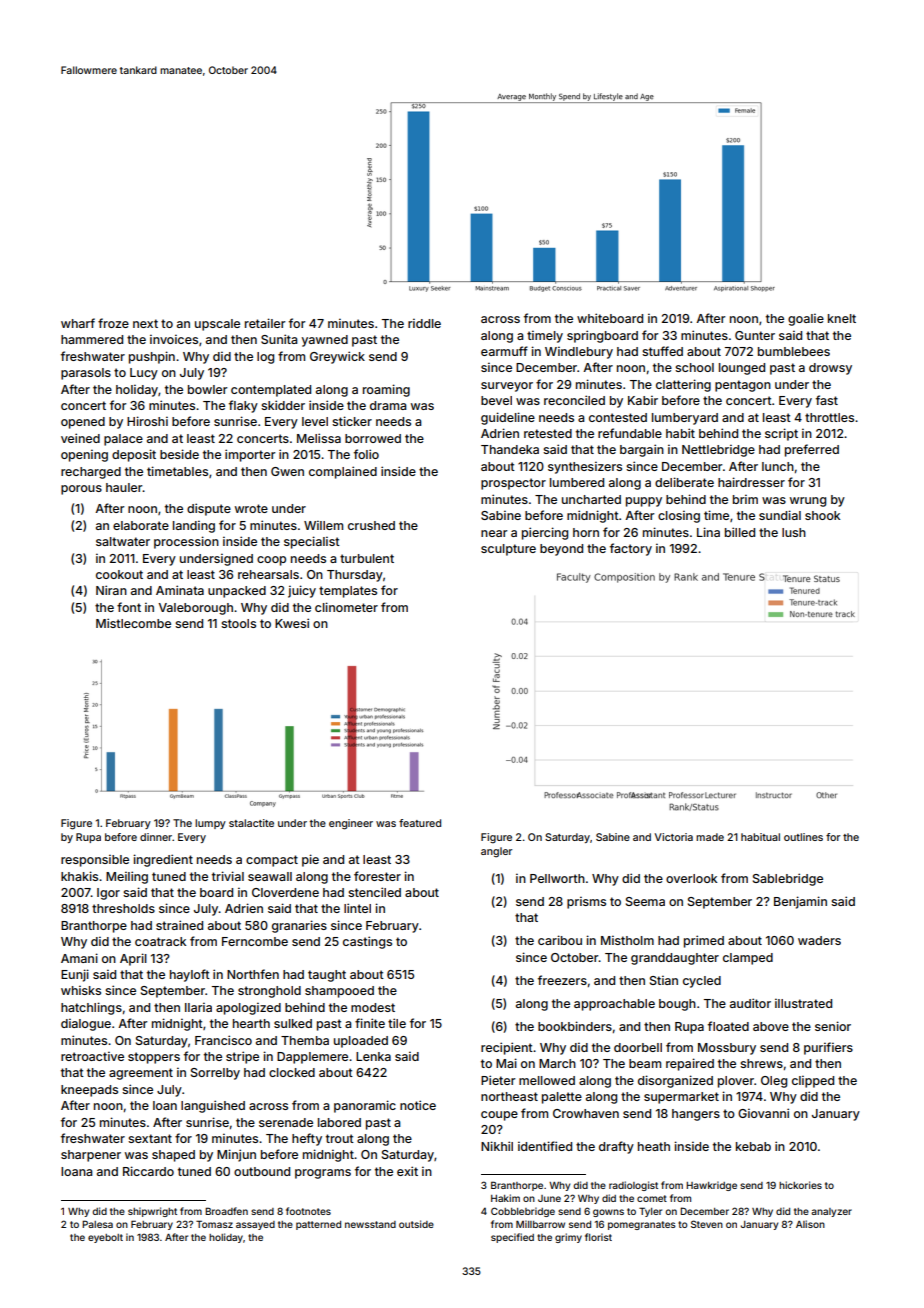 The image size is (924, 1308). I want to click on pentagon, so click(743, 386).
